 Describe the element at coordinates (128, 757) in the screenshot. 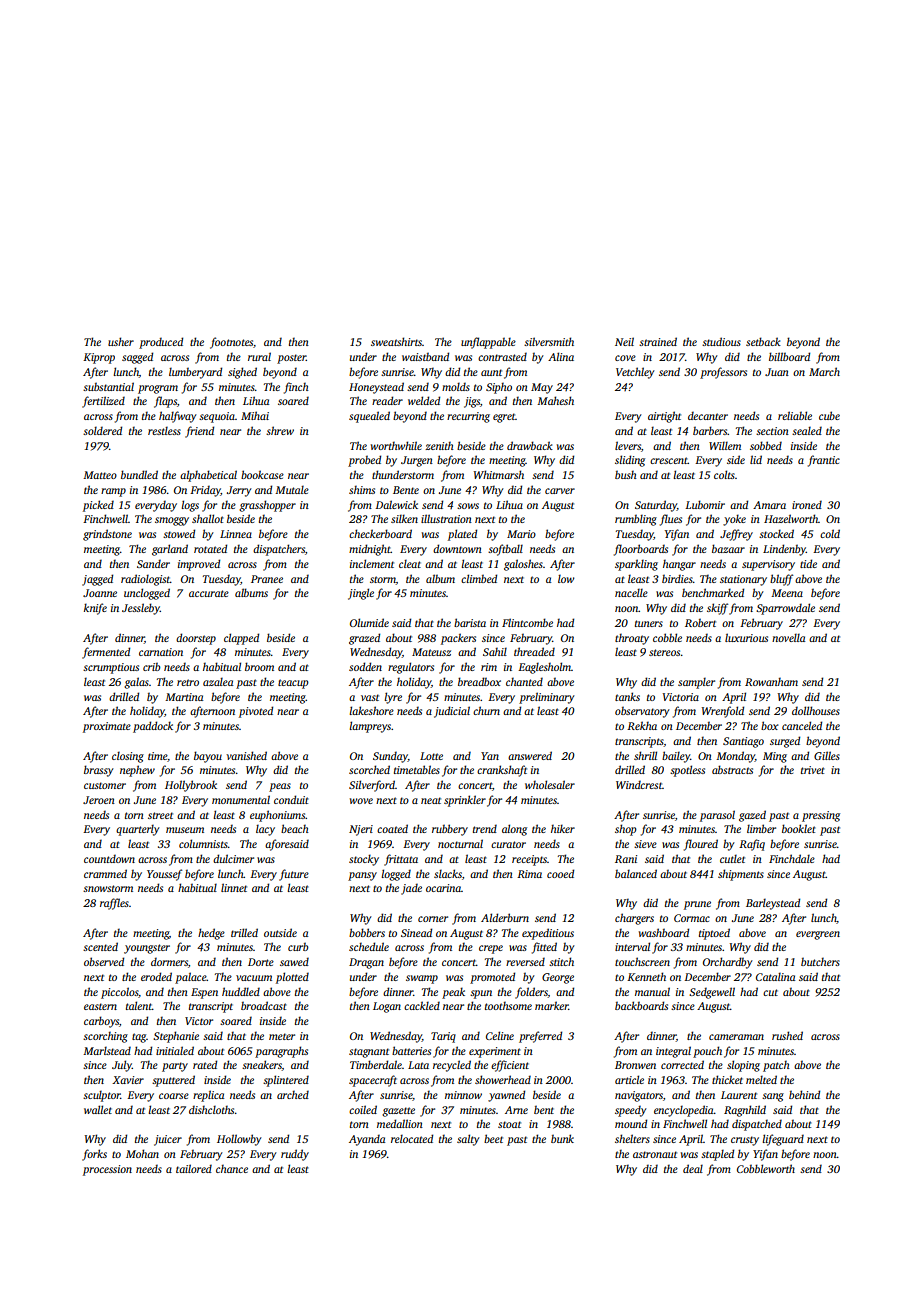

I see `closing` at that location.
